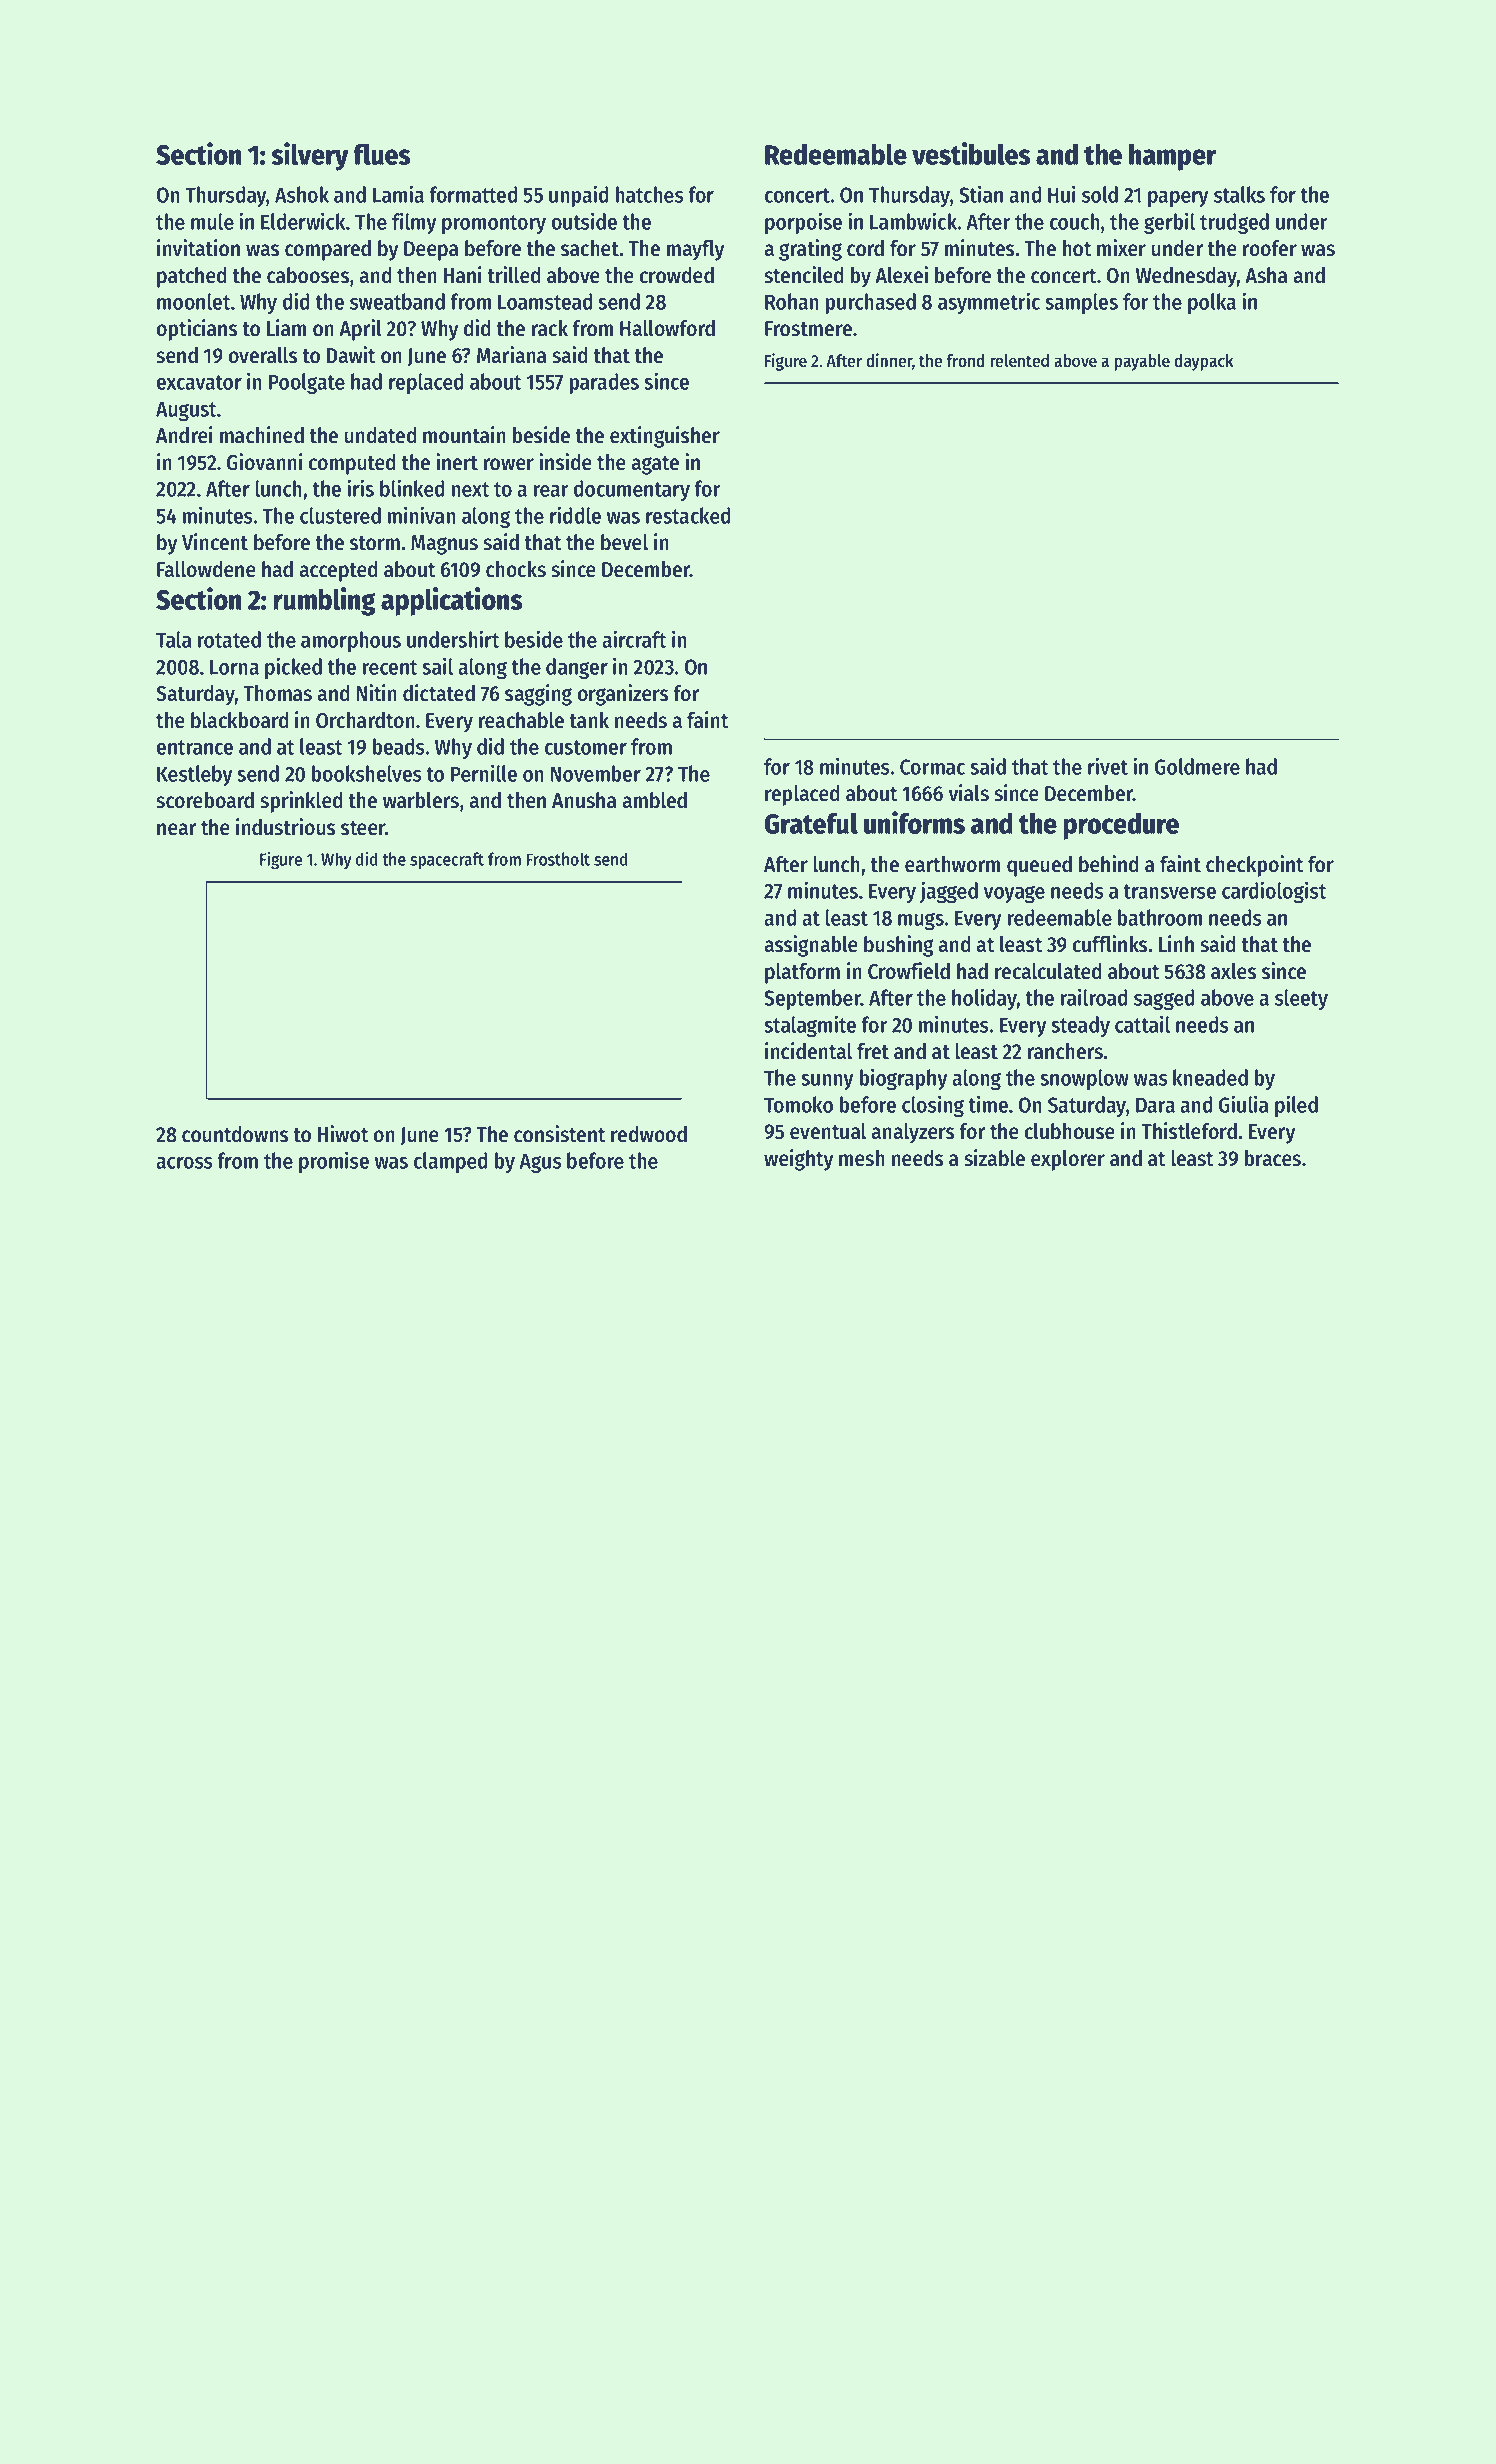 The image size is (1496, 2464). Describe the element at coordinates (1254, 866) in the document. I see `checkpoint` at that location.
